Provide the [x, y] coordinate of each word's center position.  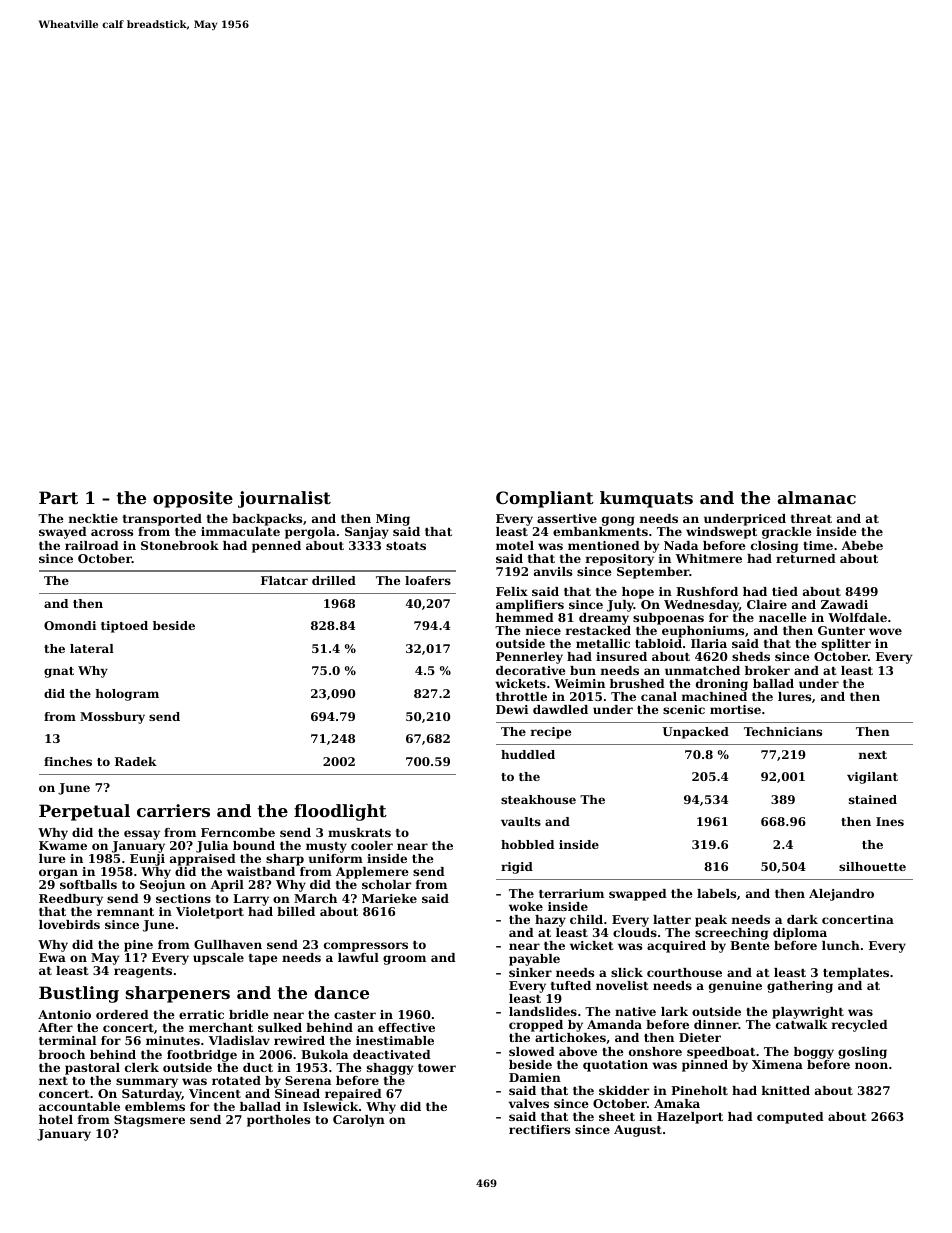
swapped [638, 895]
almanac [816, 497]
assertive [567, 518]
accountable [79, 1106]
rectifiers [539, 1129]
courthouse [684, 972]
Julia [212, 847]
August [638, 1131]
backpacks [267, 520]
